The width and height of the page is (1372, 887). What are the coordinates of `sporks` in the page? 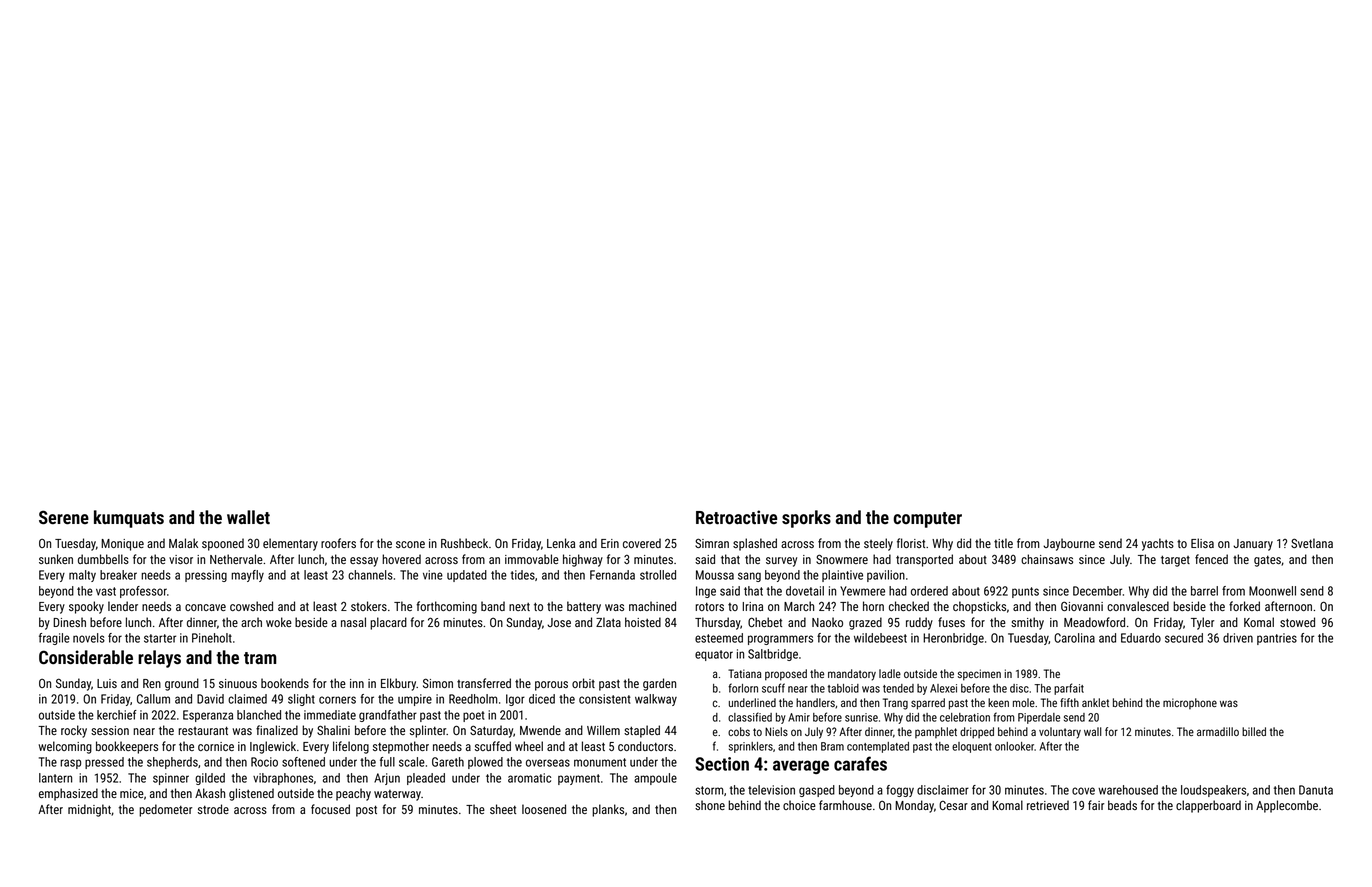 It's located at (806, 519).
